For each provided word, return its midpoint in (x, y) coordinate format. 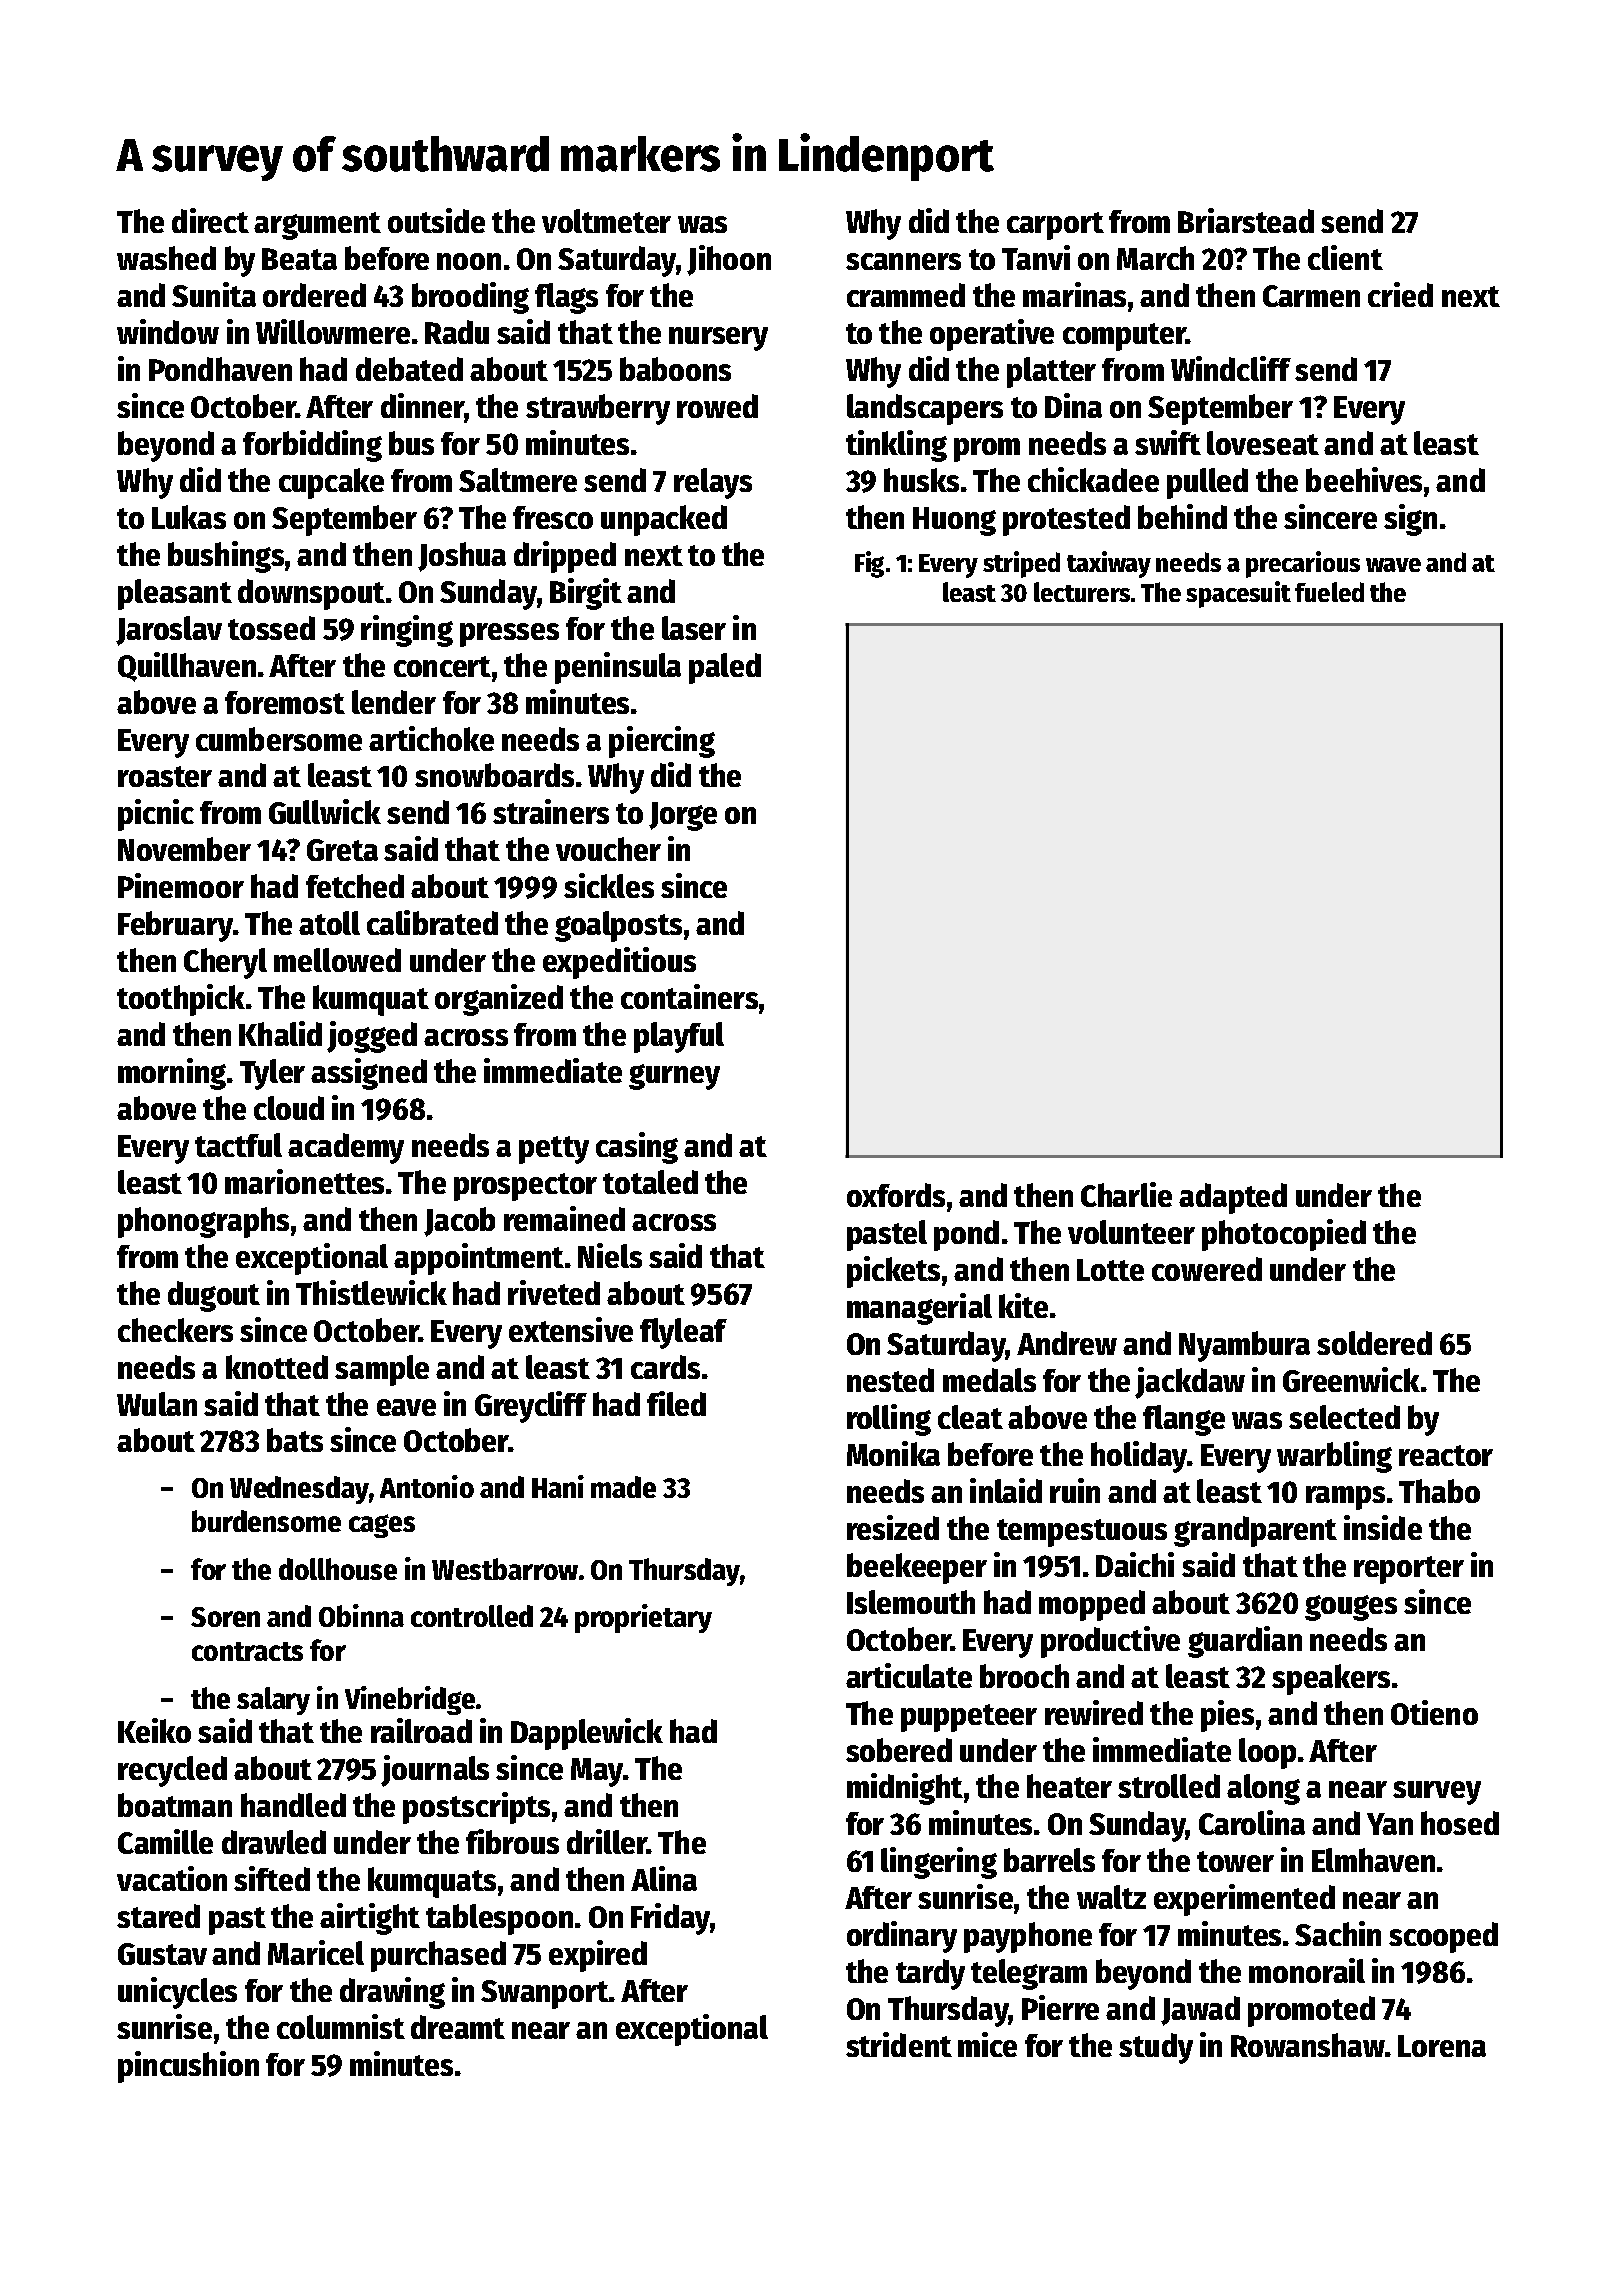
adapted (1233, 1198)
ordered (314, 295)
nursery (718, 339)
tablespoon (499, 1919)
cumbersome (279, 739)
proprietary (643, 1618)
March (1155, 258)
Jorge (683, 816)
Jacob (459, 1222)
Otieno (1434, 1712)
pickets (893, 1272)
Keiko (154, 1730)
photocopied (1284, 1235)
